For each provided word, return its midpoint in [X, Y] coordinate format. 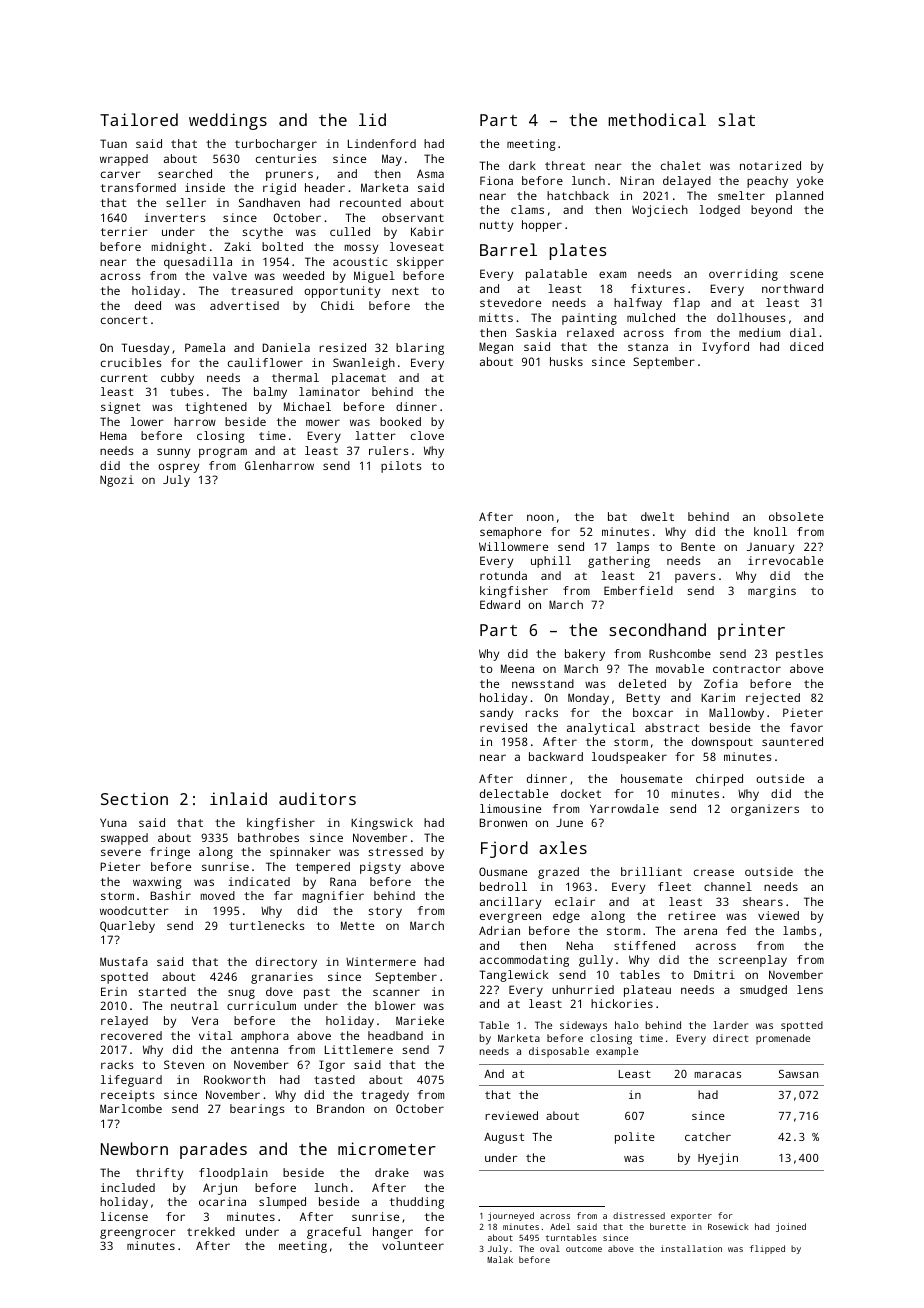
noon [540, 517]
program [223, 453]
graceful [334, 1233]
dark [522, 165]
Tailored [139, 119]
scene [806, 274]
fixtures [658, 288]
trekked [211, 1231]
